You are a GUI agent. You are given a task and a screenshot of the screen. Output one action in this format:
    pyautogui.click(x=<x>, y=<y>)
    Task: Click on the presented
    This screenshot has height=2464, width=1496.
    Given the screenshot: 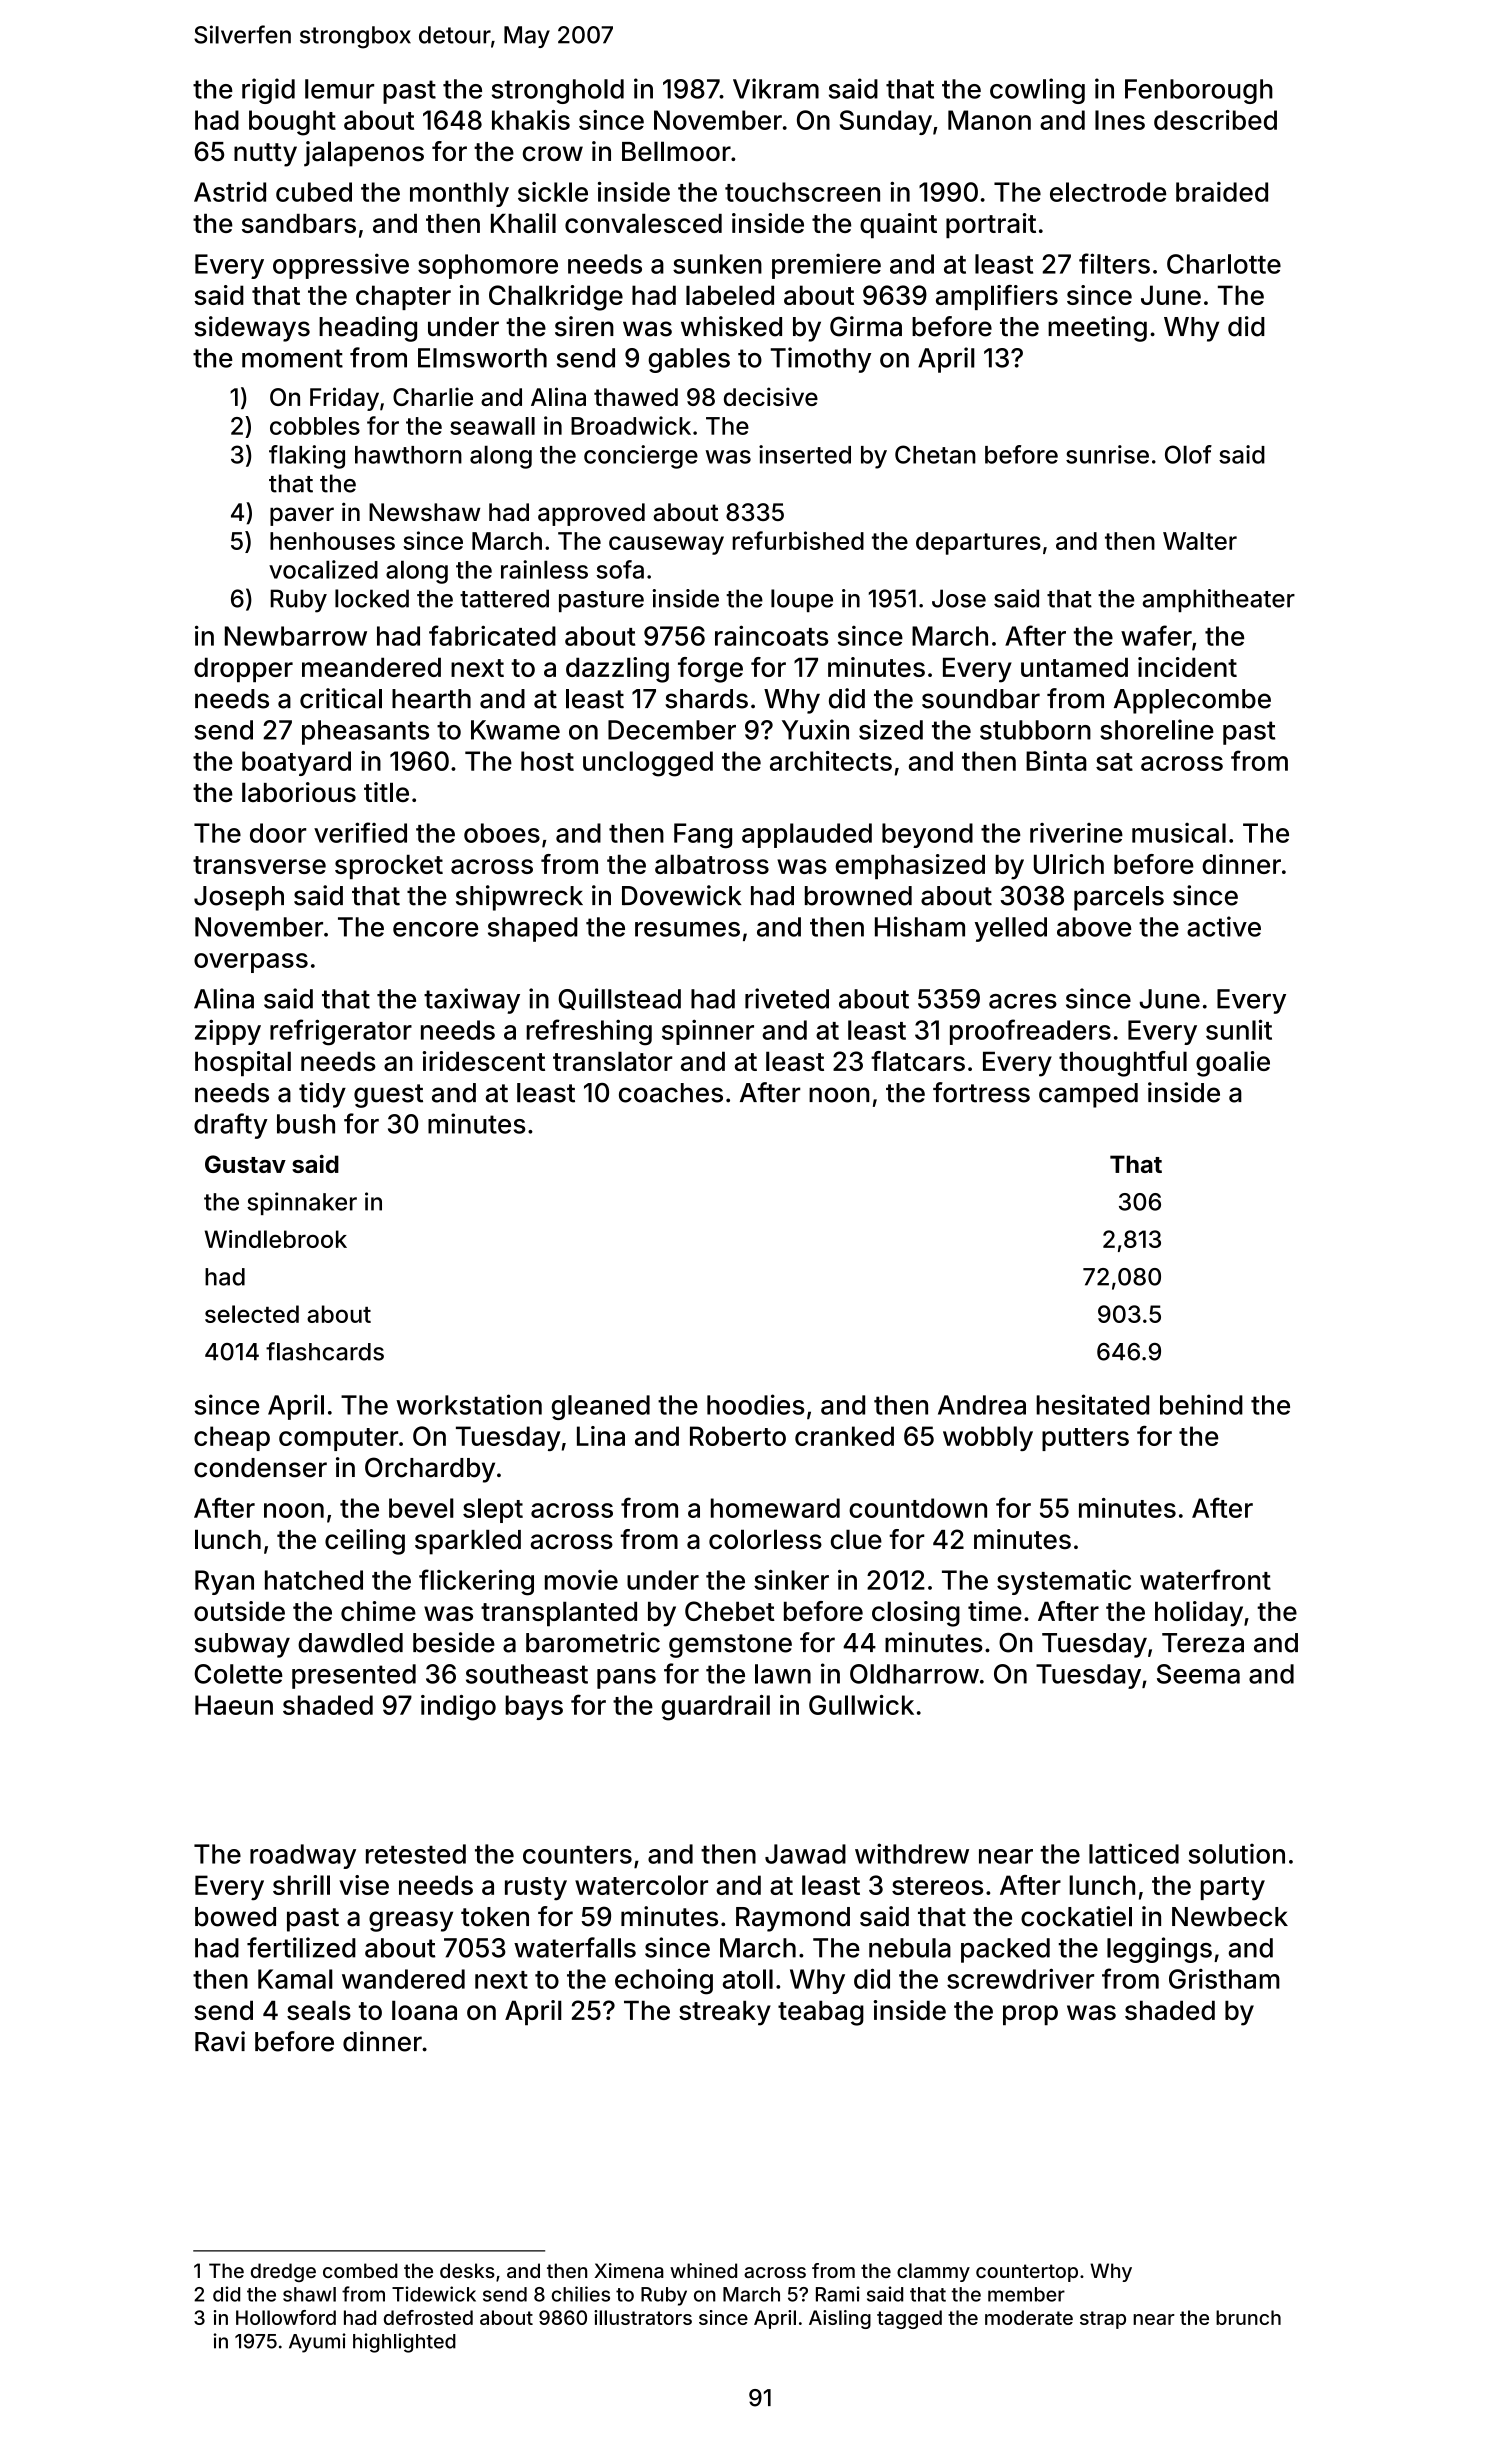 What is the action you would take?
    pyautogui.click(x=354, y=1676)
